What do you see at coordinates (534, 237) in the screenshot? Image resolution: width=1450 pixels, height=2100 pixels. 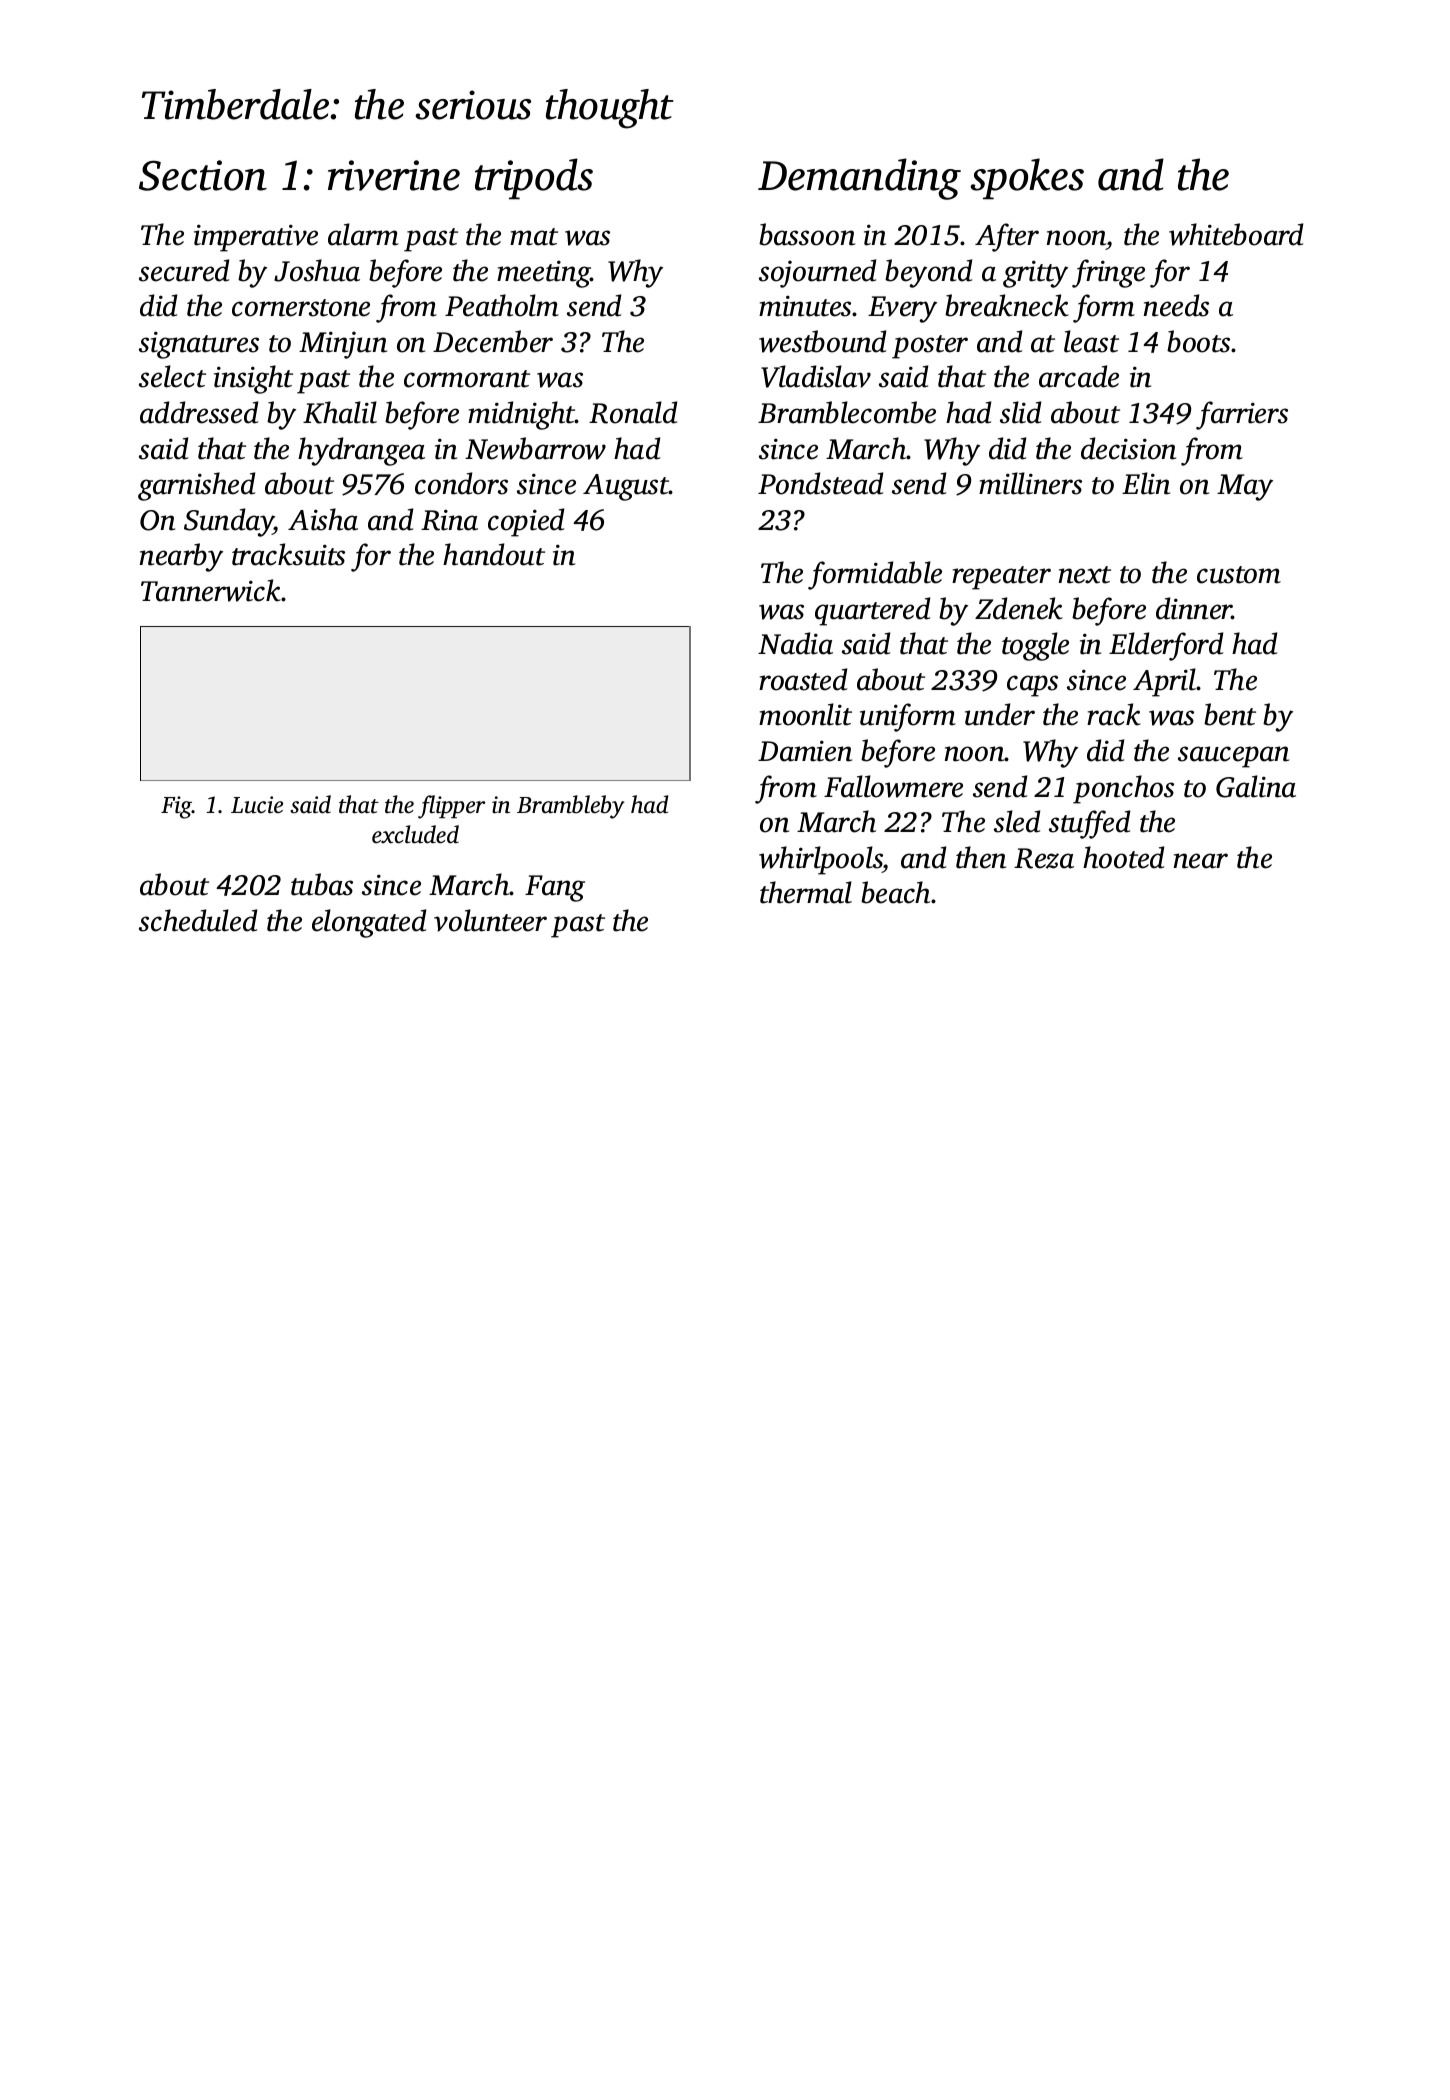 I see `mat` at bounding box center [534, 237].
